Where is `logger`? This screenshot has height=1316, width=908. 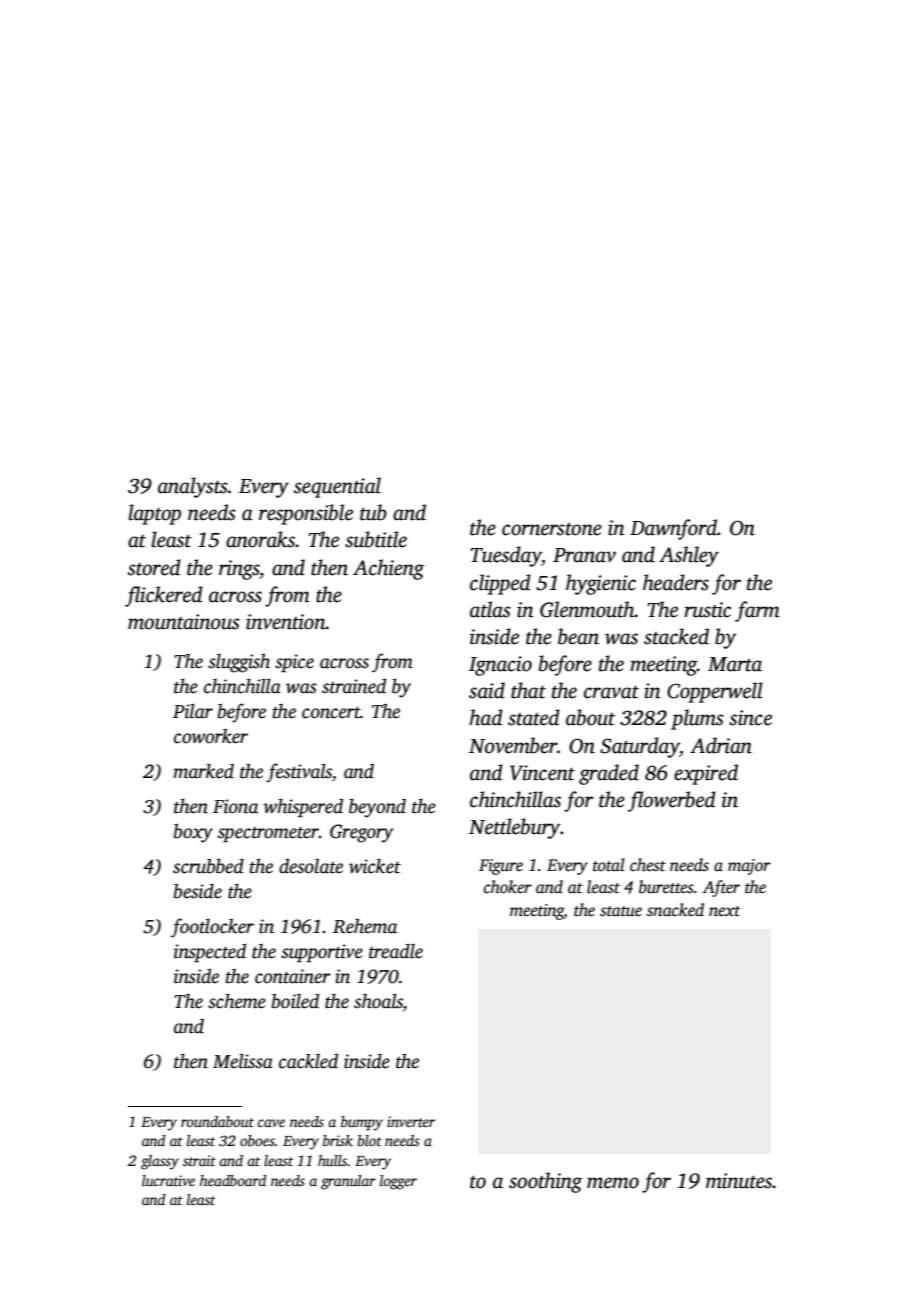
logger is located at coordinates (398, 1182).
